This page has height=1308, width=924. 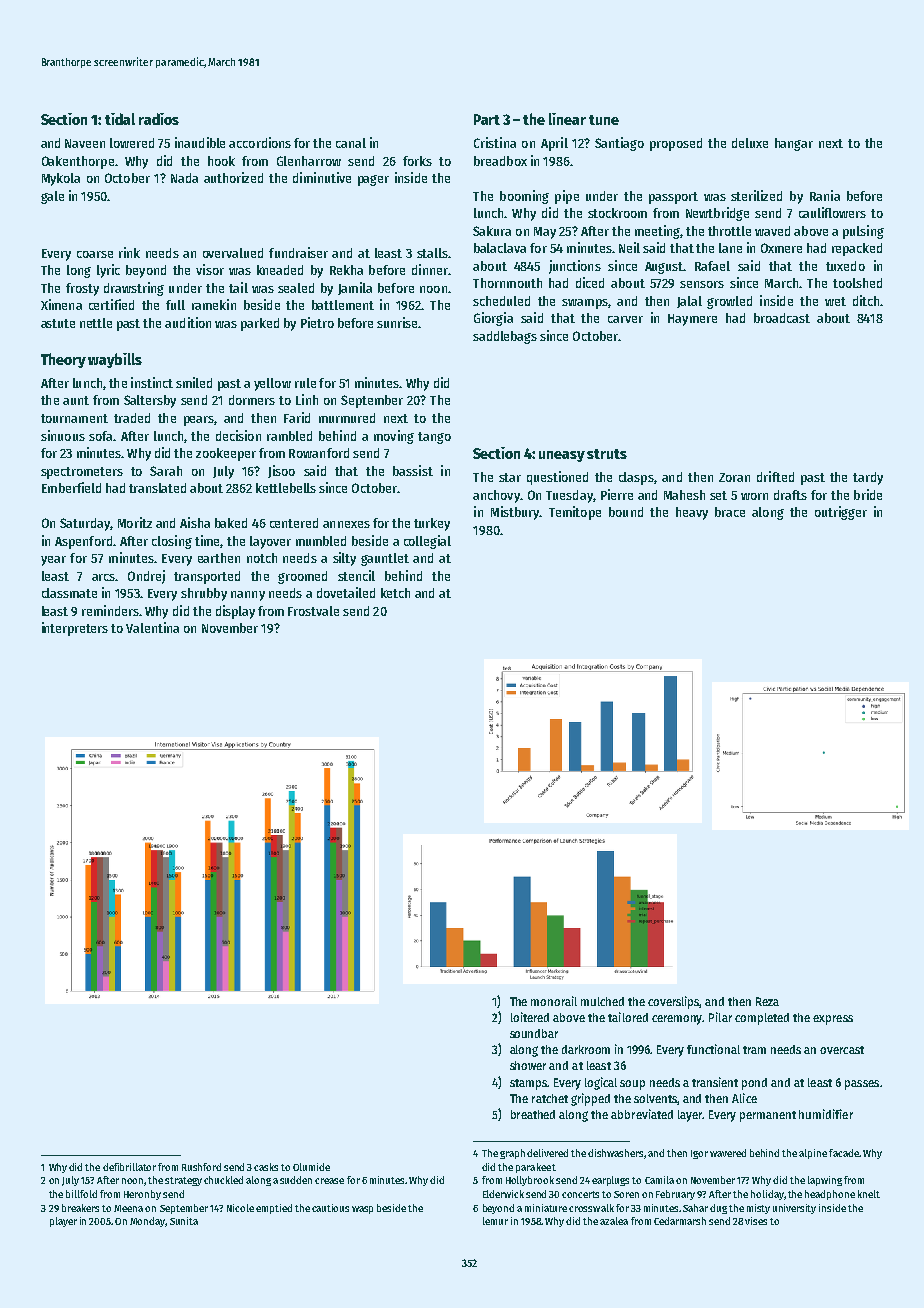 What do you see at coordinates (61, 179) in the page?
I see `Mykola` at bounding box center [61, 179].
